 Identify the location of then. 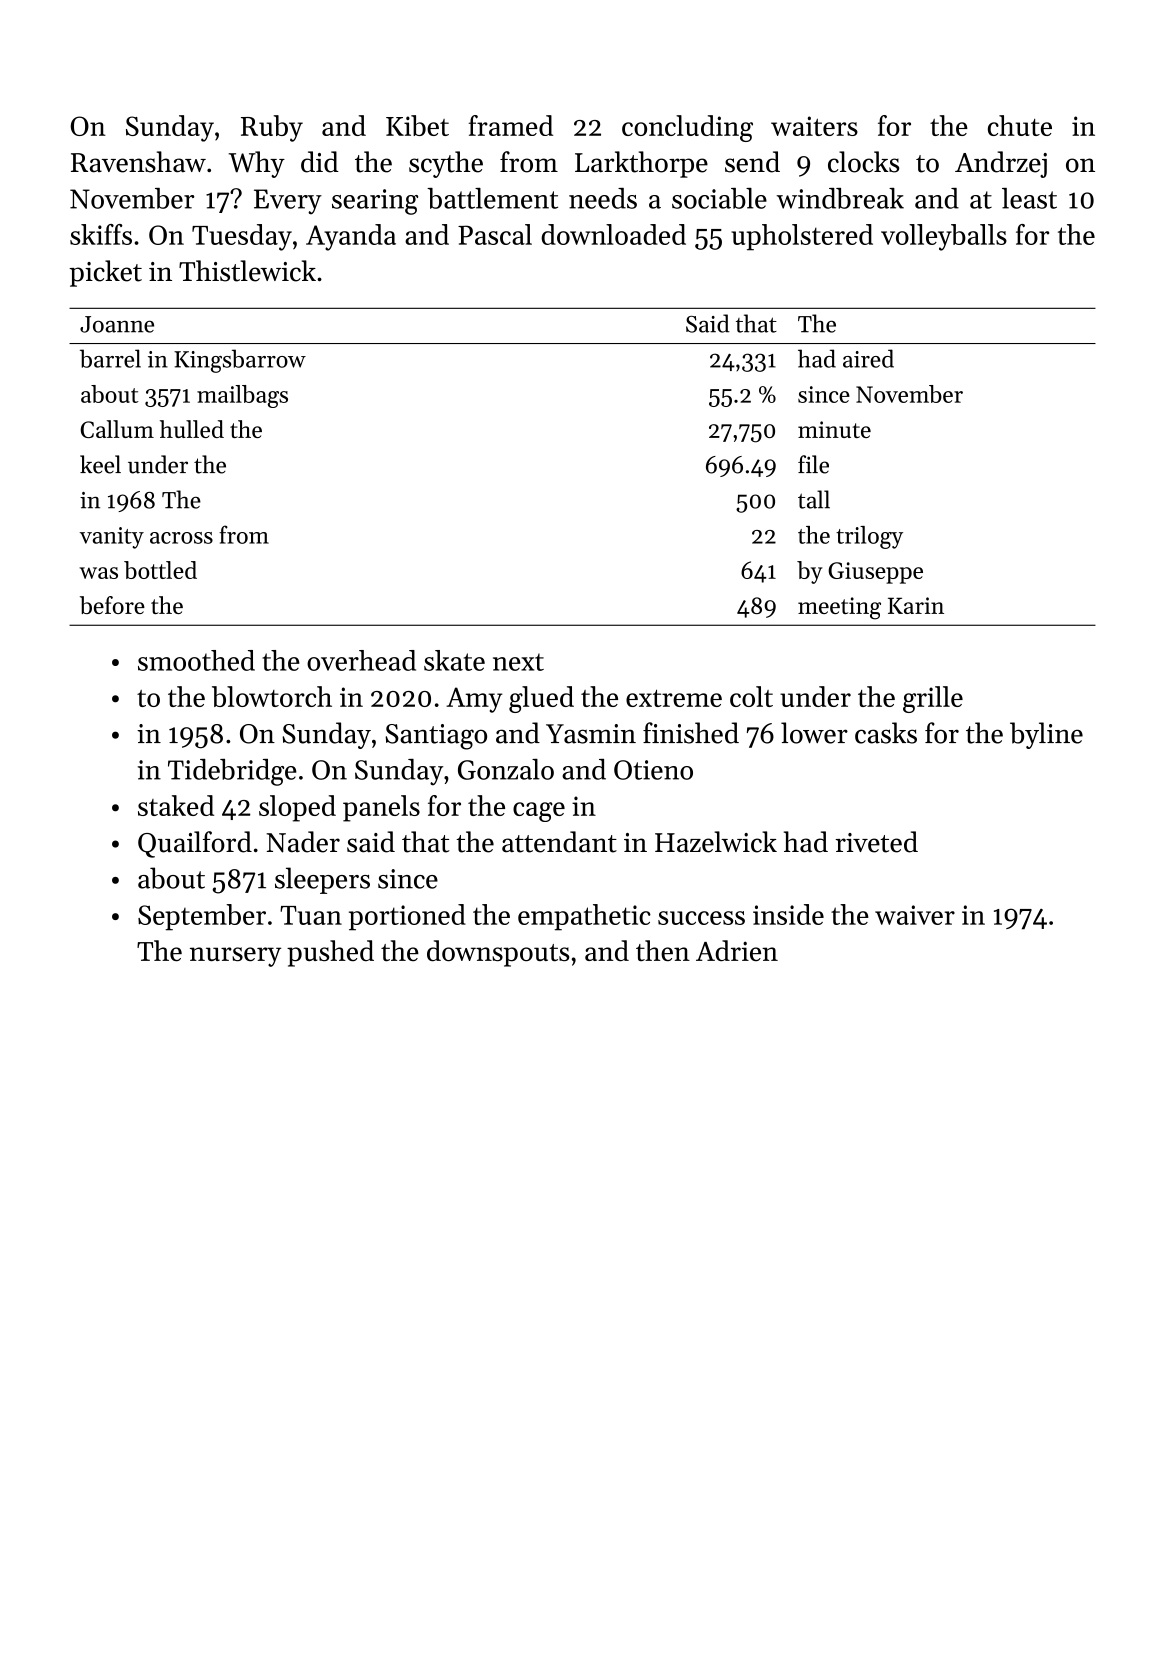
(663, 950).
